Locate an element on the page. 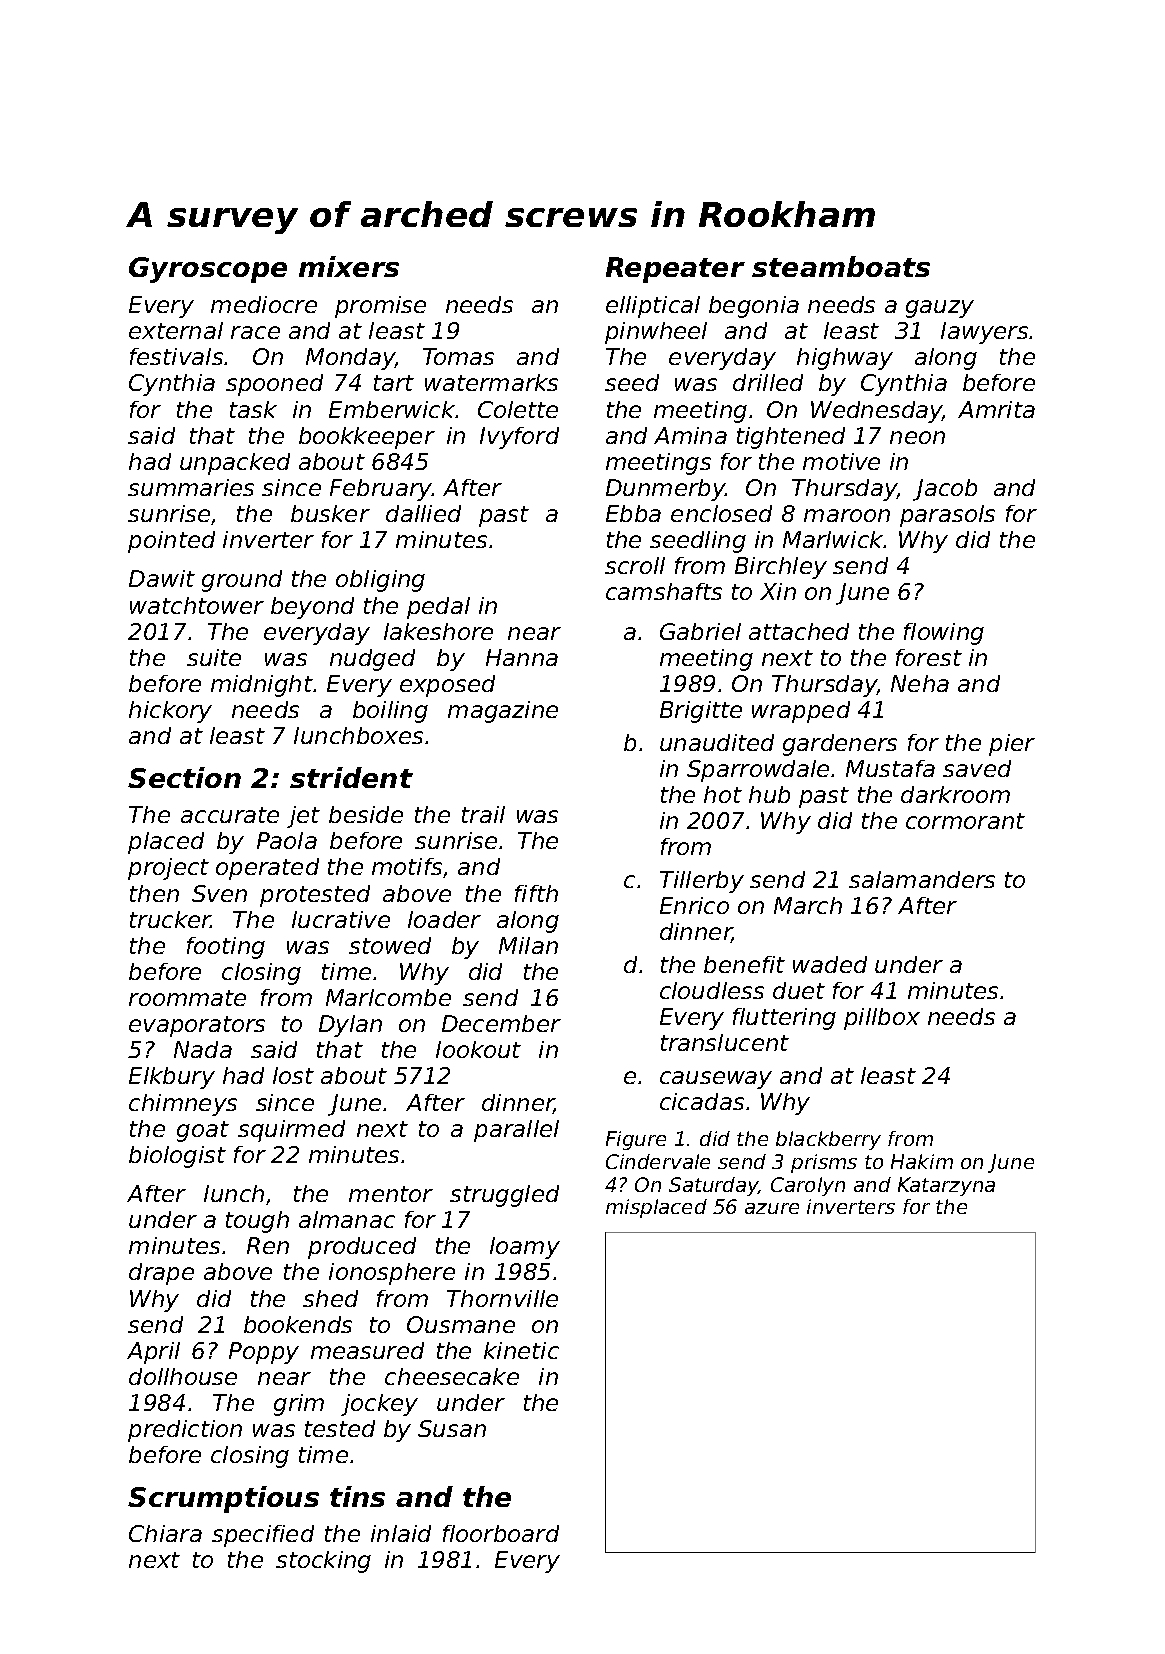  Gyroscope is located at coordinates (208, 270).
